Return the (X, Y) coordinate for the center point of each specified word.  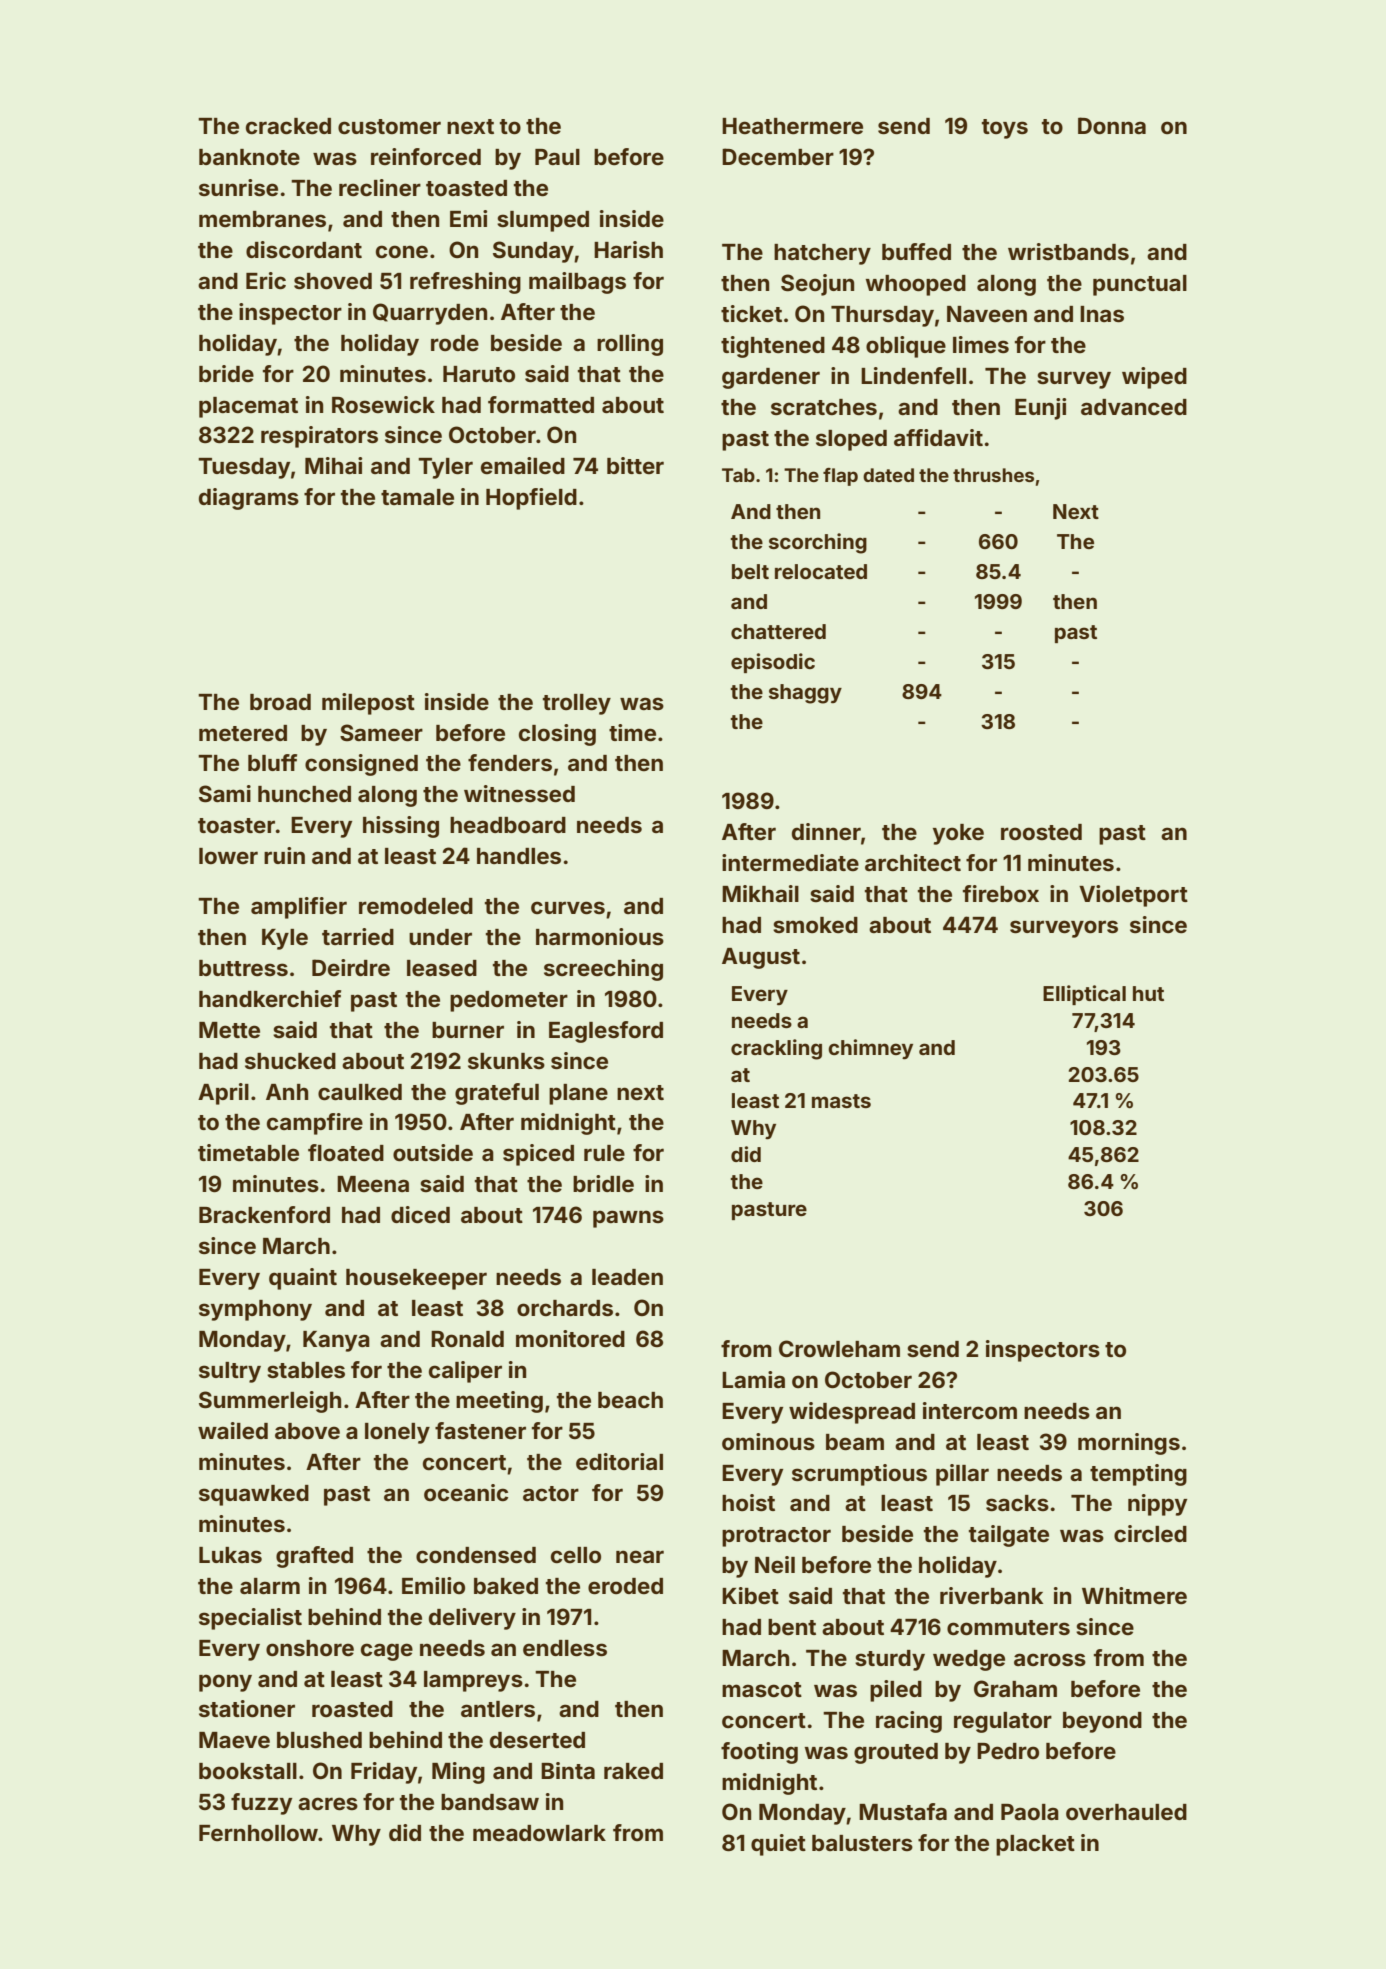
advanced (1134, 407)
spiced (538, 1155)
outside (433, 1153)
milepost (368, 704)
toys (1005, 129)
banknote (249, 157)
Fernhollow (258, 1833)
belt (750, 571)
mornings (1129, 1444)
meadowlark (539, 1833)
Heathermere (792, 126)
